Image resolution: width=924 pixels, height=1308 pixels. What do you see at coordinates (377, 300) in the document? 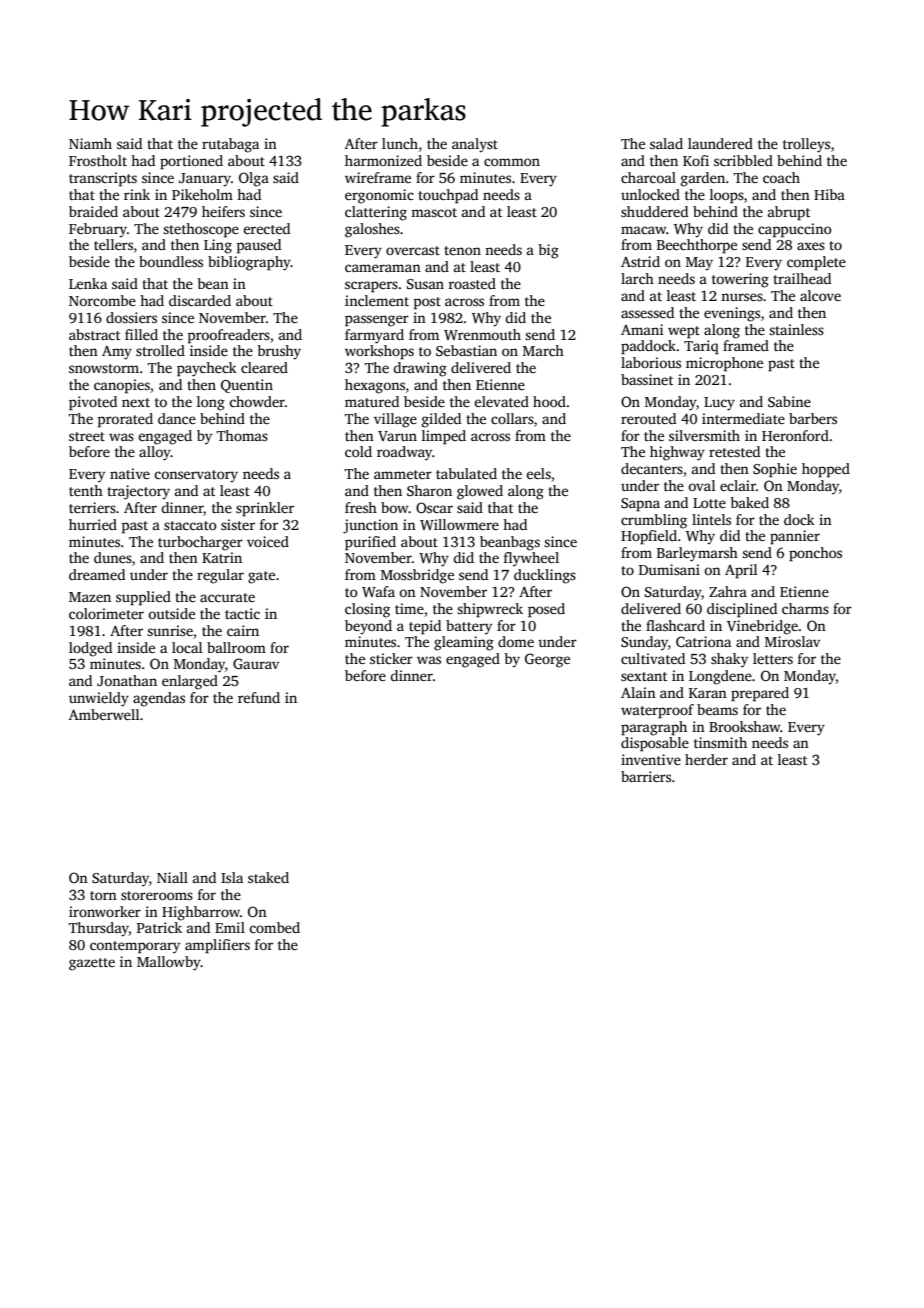
I see `inclement` at bounding box center [377, 300].
